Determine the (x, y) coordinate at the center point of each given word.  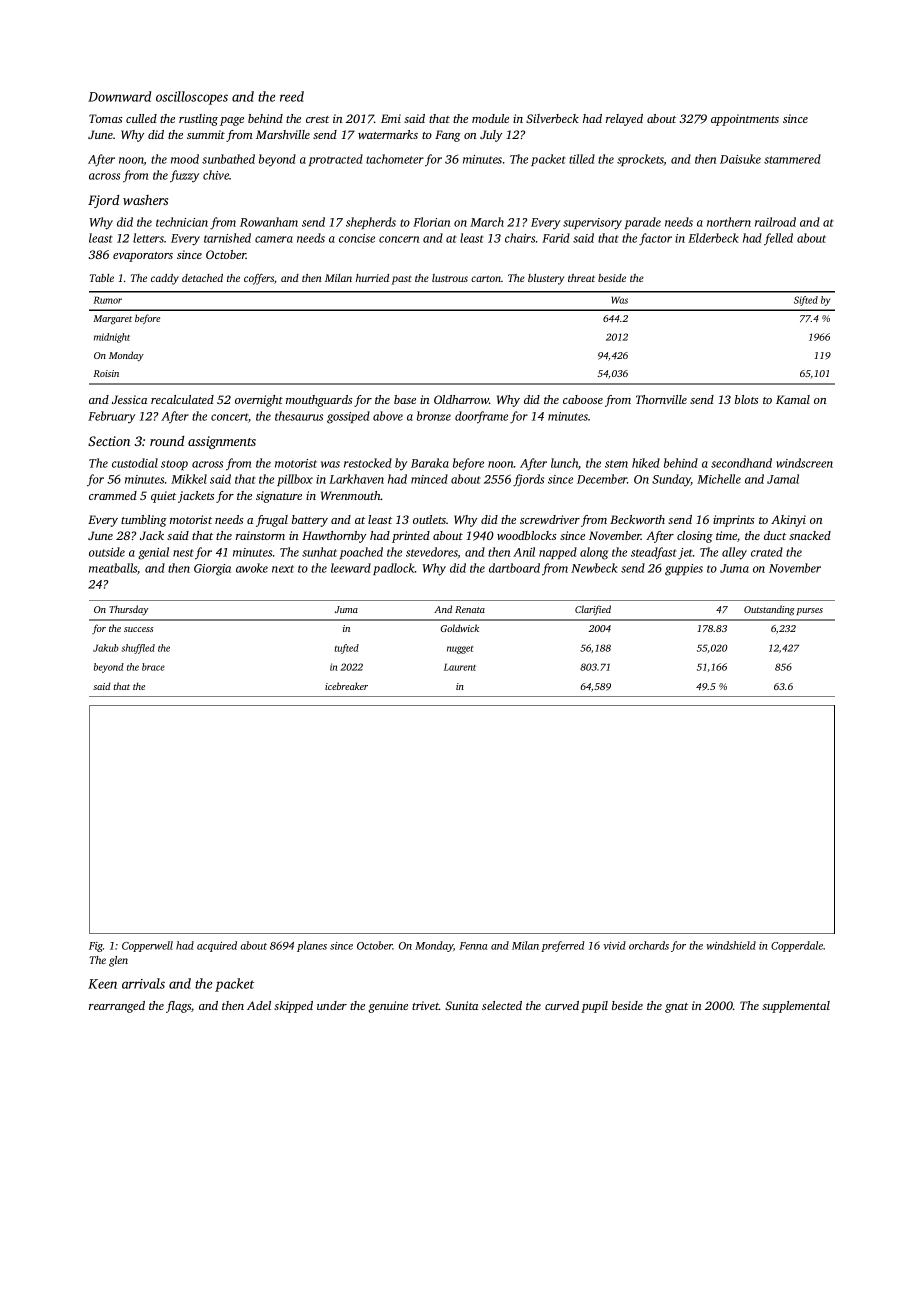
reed (292, 96)
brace (153, 667)
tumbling (144, 521)
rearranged (117, 1007)
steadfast (653, 553)
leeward (351, 568)
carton (486, 278)
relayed (624, 120)
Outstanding (769, 610)
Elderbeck (713, 238)
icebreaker (346, 686)
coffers (259, 279)
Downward (119, 96)
